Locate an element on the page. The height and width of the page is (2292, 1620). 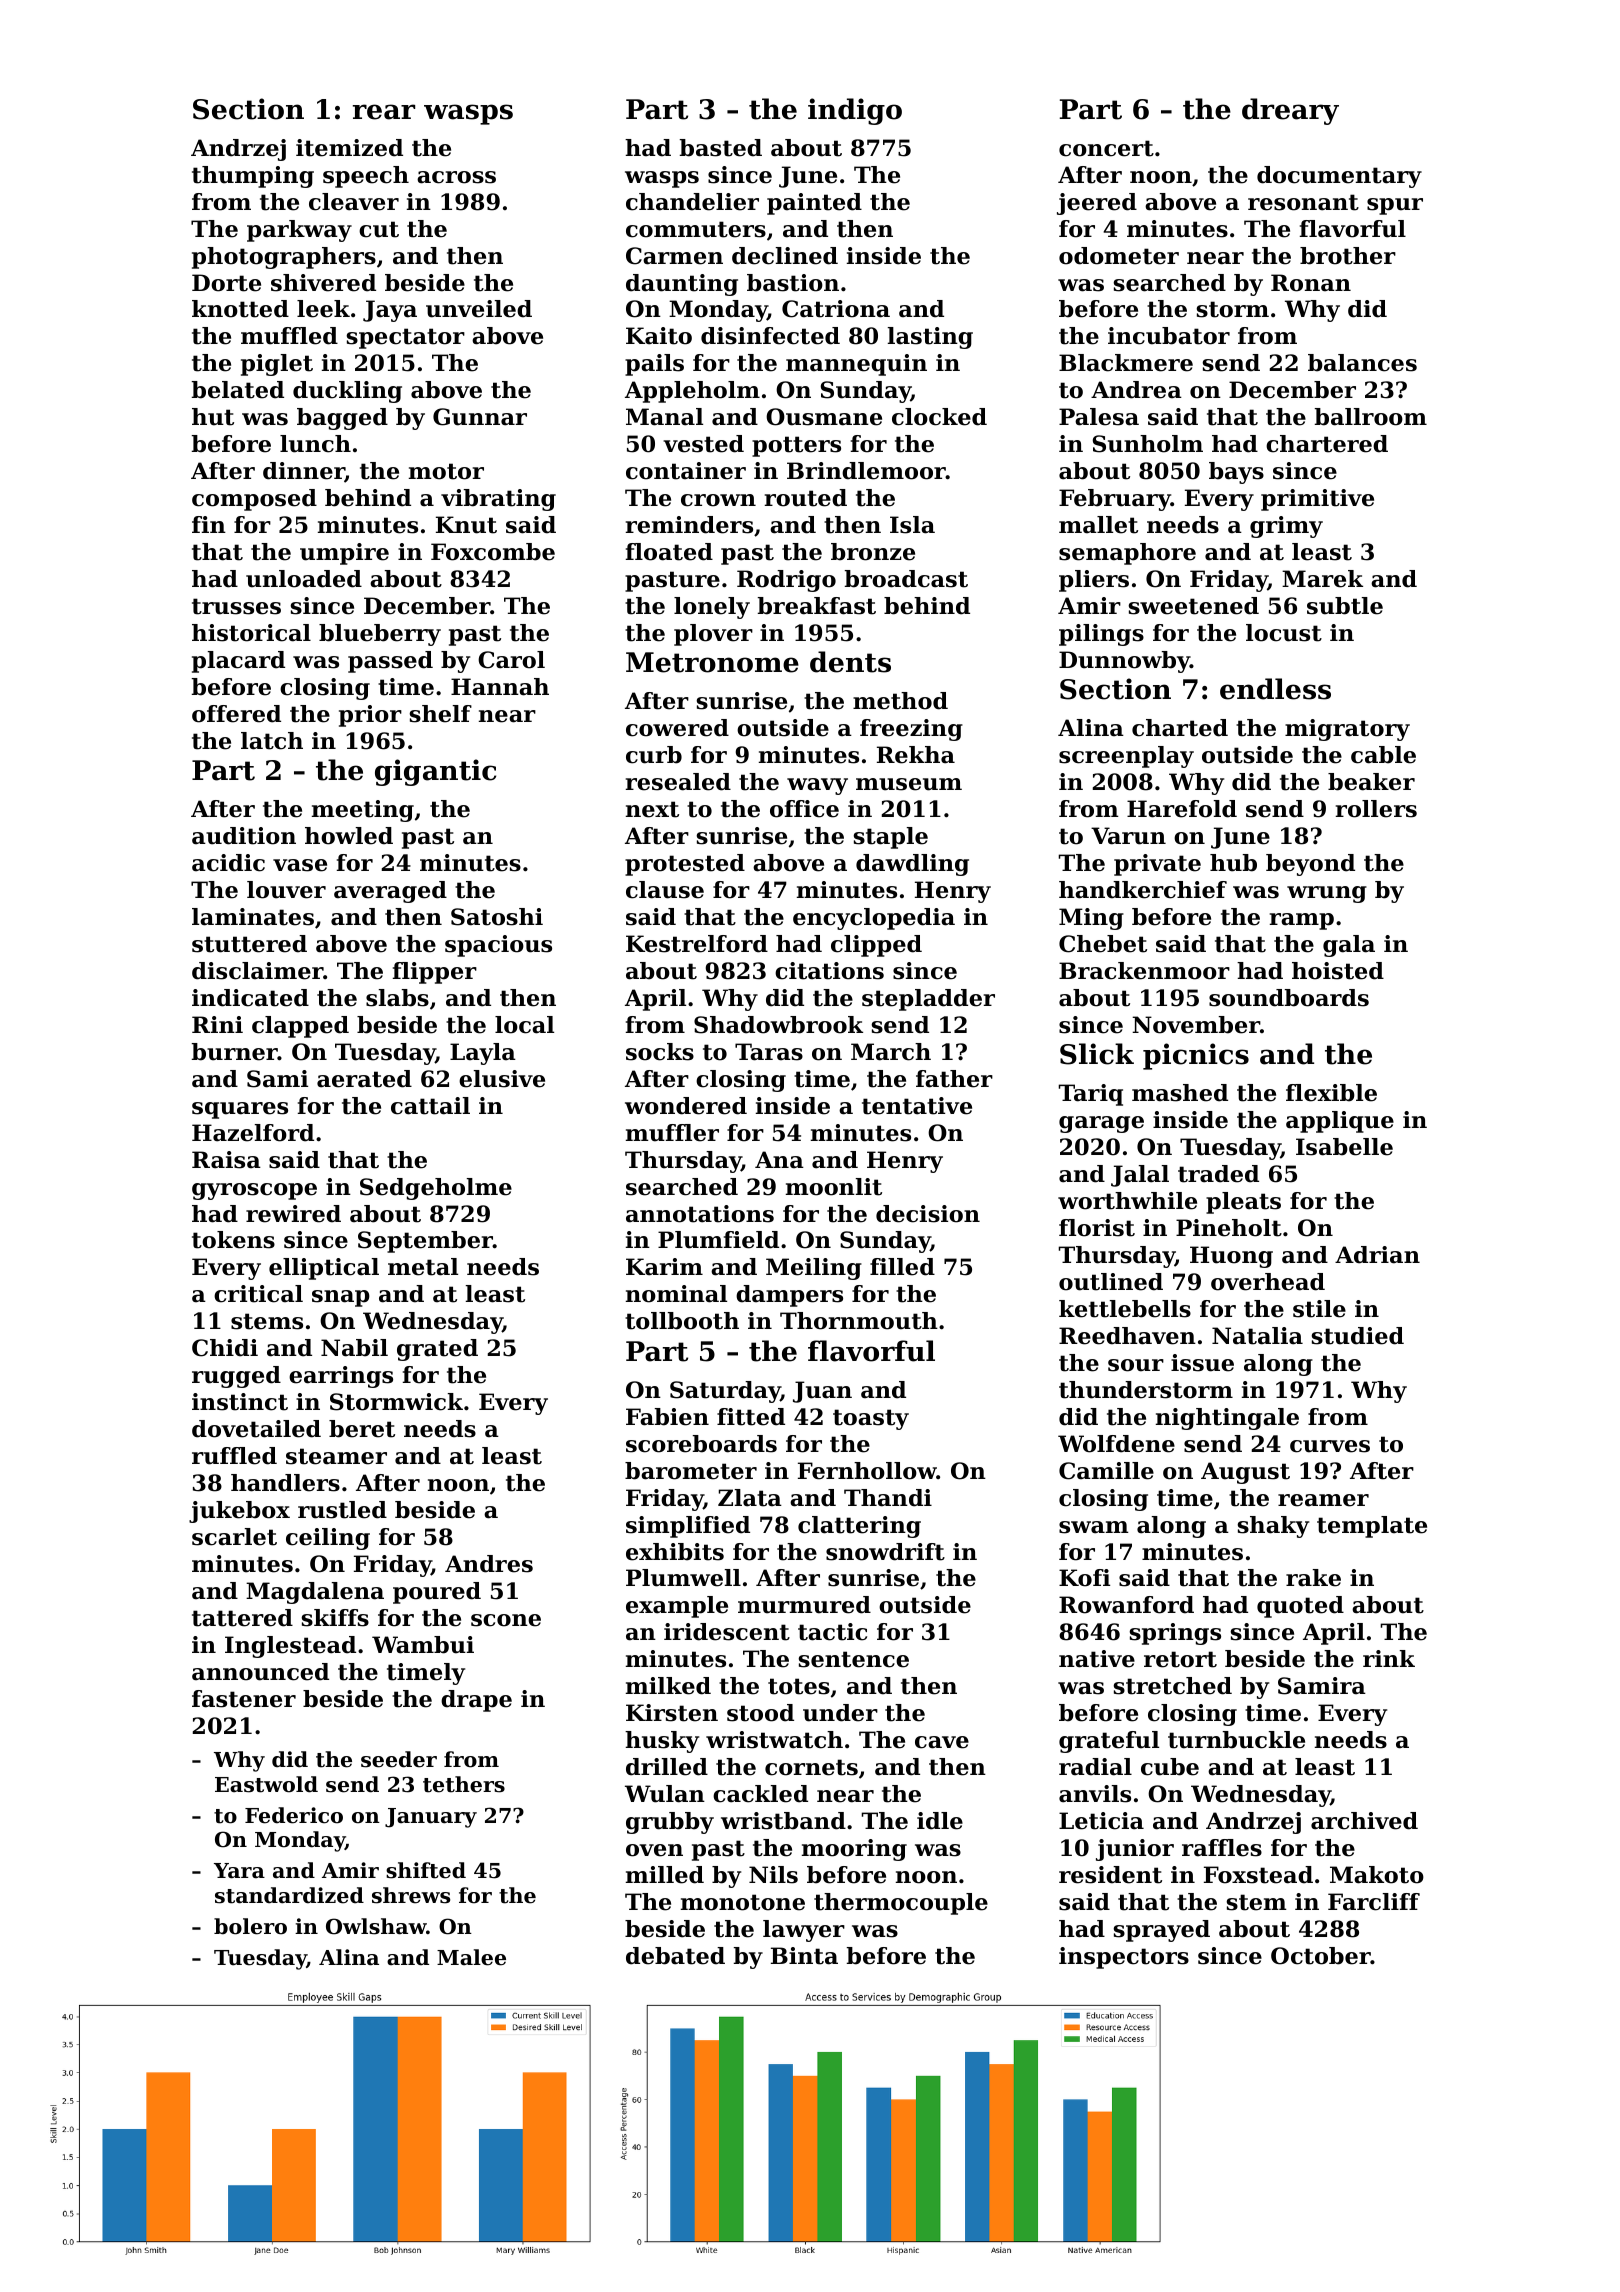
inspectors is located at coordinates (1124, 1958).
